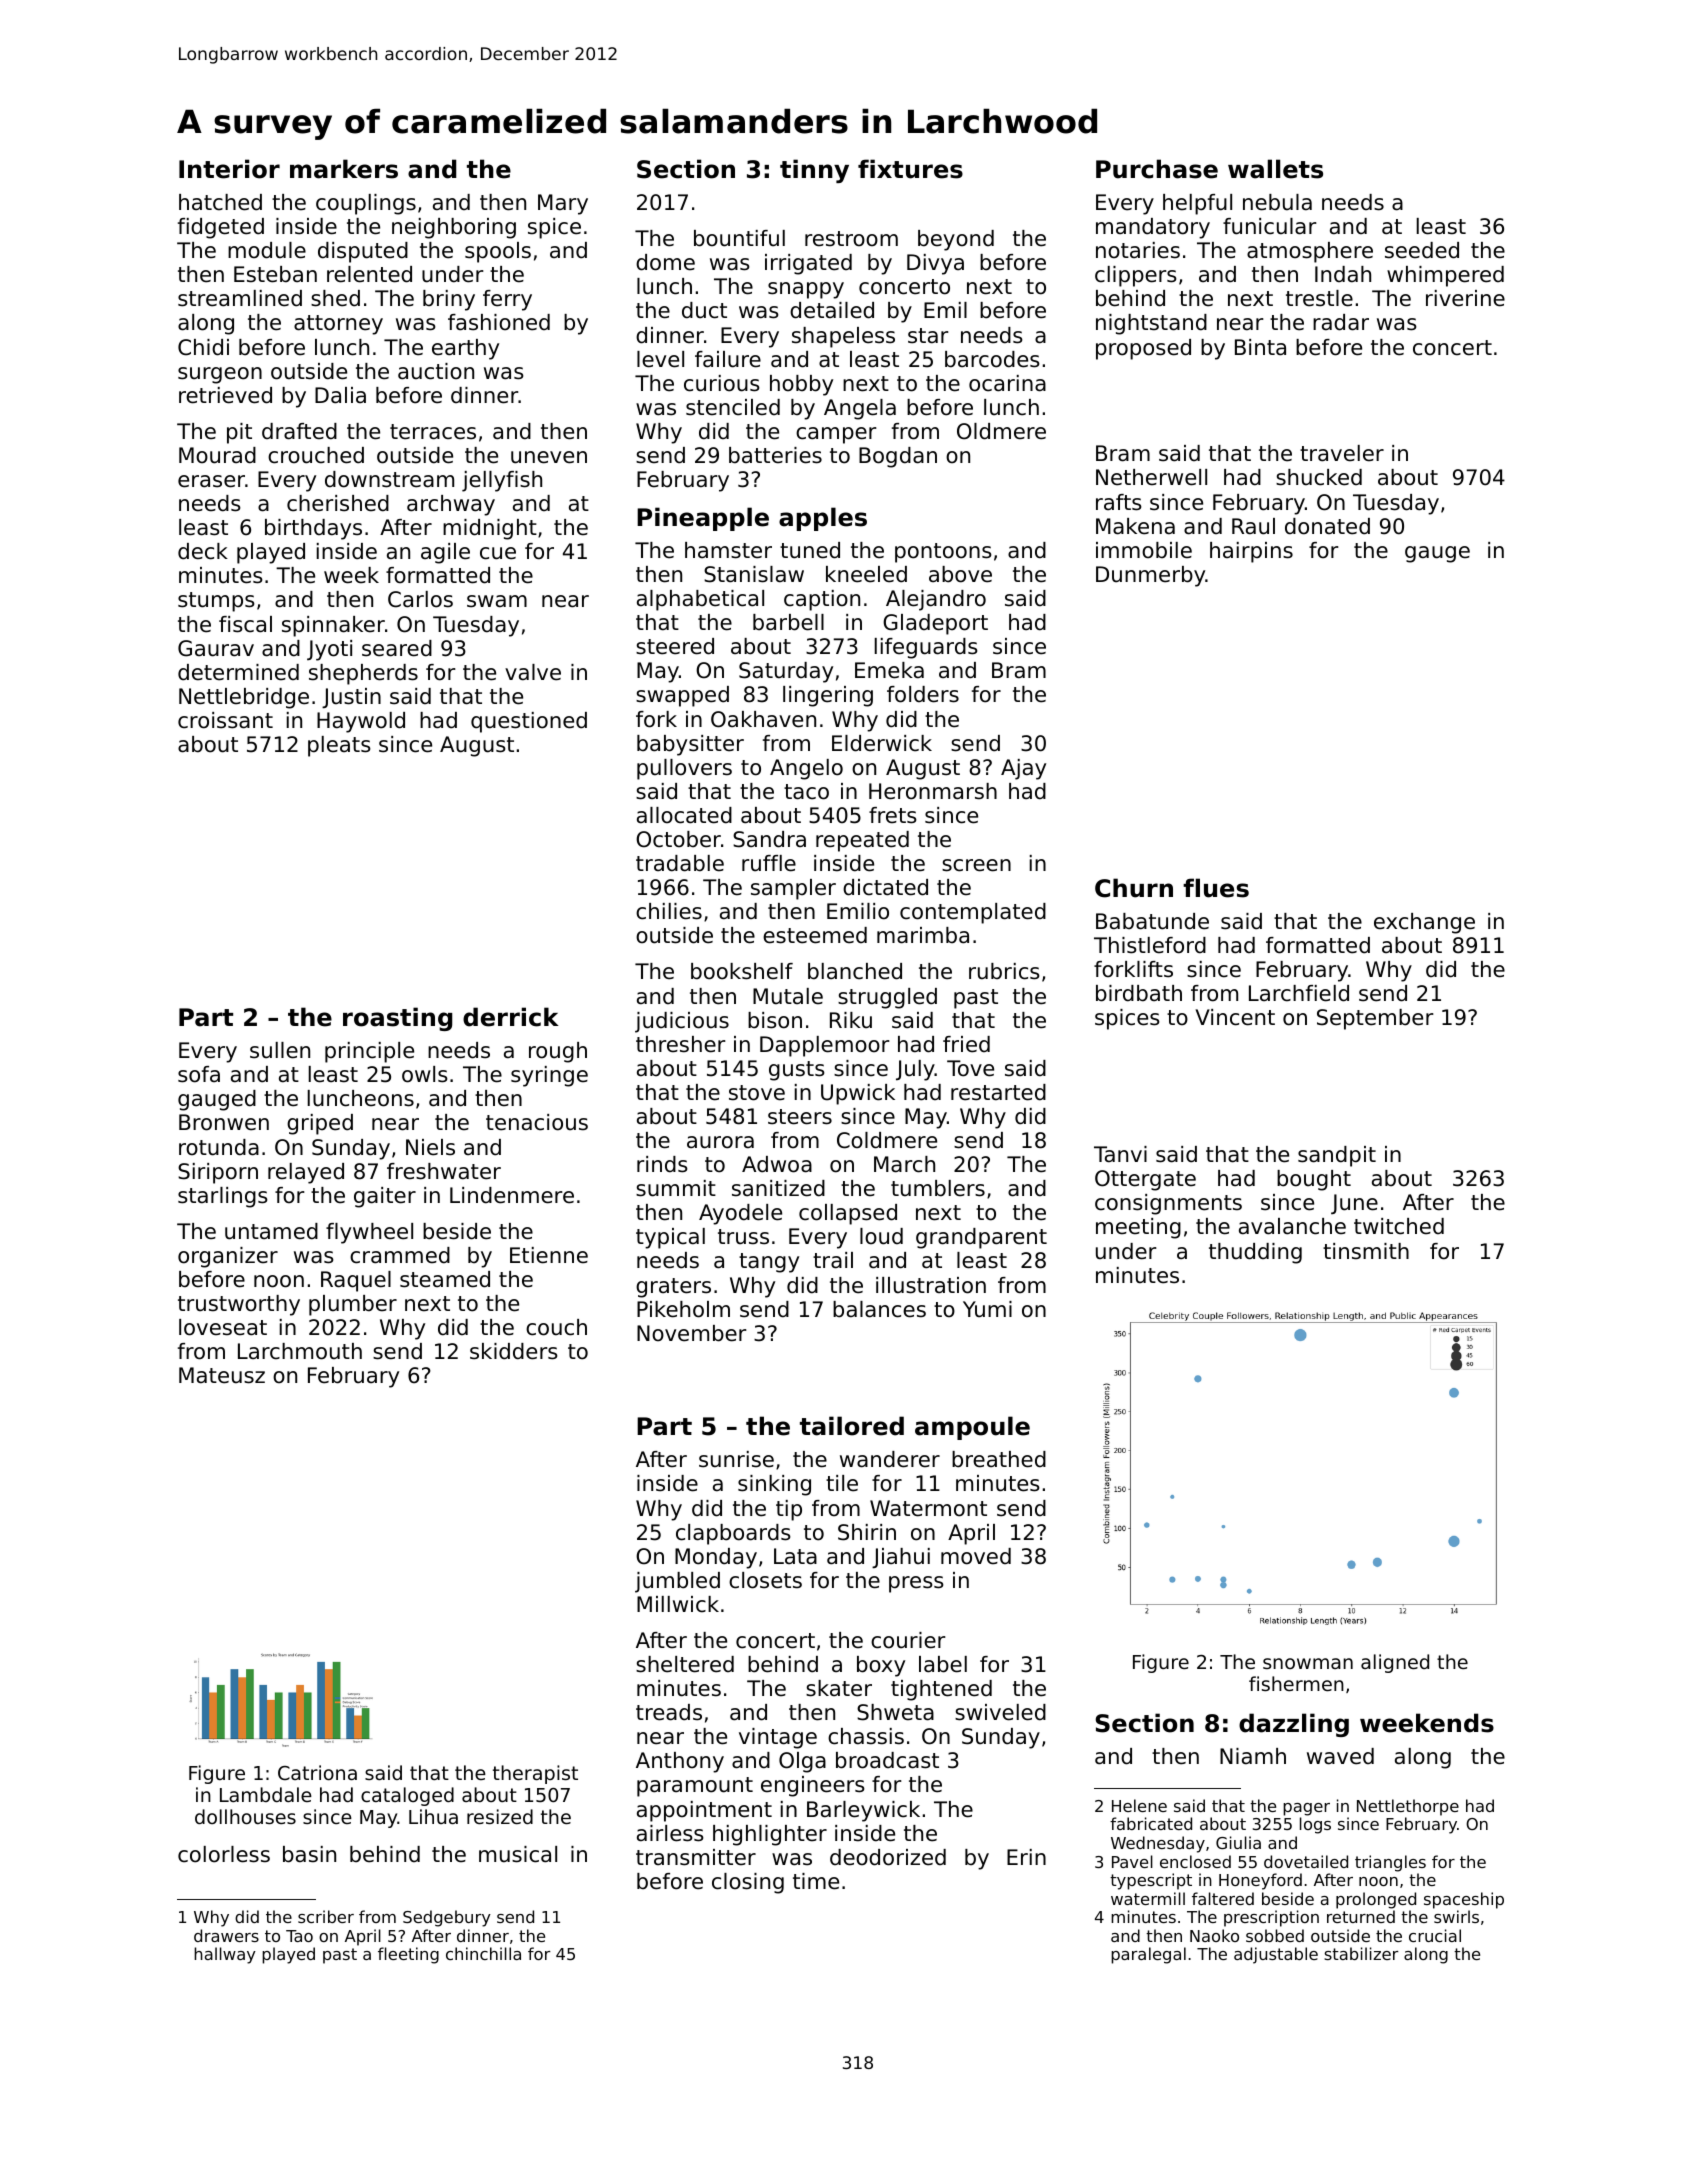 The height and width of the screenshot is (2178, 1683). What do you see at coordinates (889, 670) in the screenshot?
I see `Emeka` at bounding box center [889, 670].
